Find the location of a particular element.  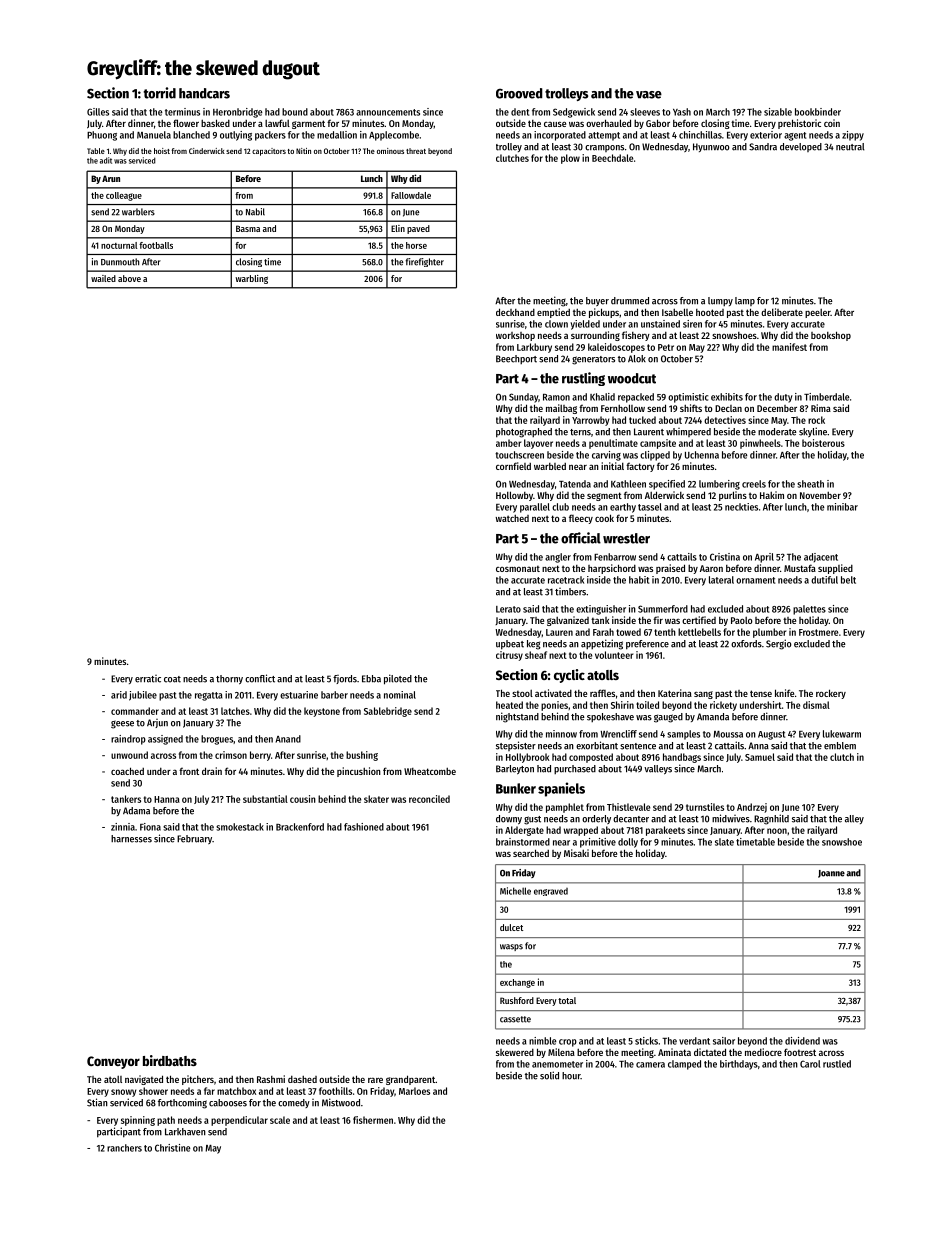

Moussa is located at coordinates (728, 734).
